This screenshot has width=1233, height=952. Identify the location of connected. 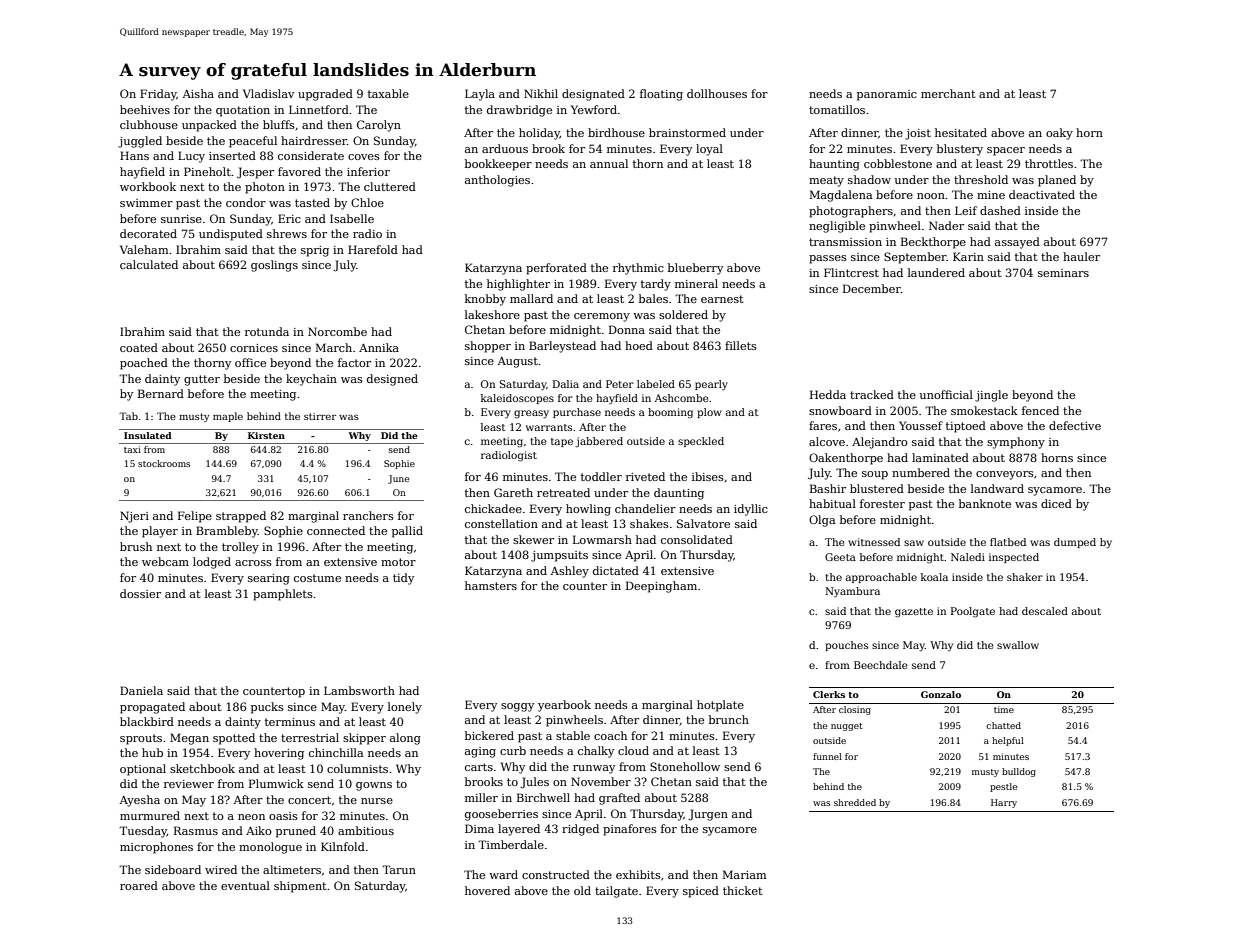
(336, 530).
